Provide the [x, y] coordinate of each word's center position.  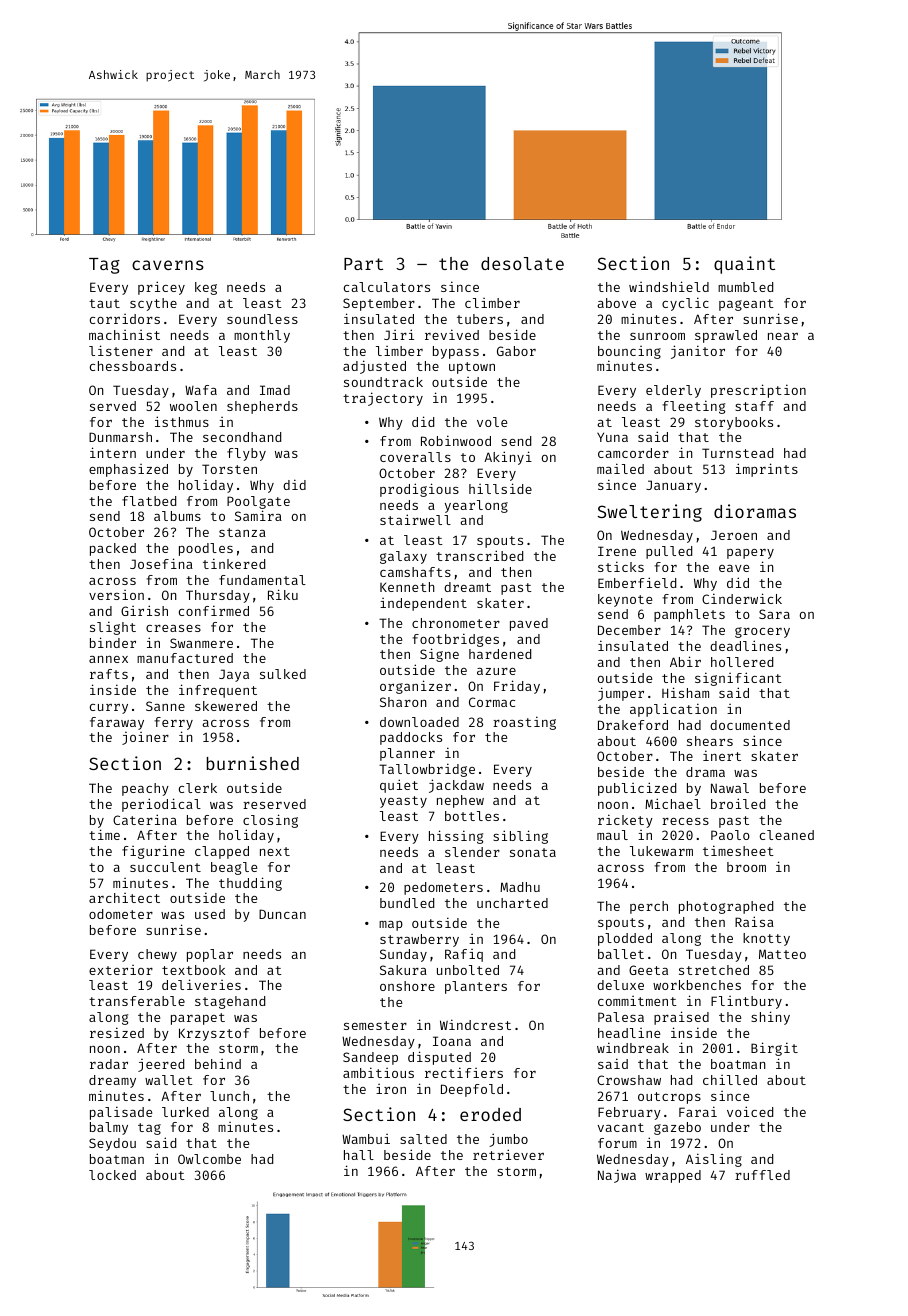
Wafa [201, 390]
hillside [500, 488]
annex [108, 659]
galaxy [403, 557]
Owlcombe [209, 1159]
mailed [620, 468]
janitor [698, 352]
